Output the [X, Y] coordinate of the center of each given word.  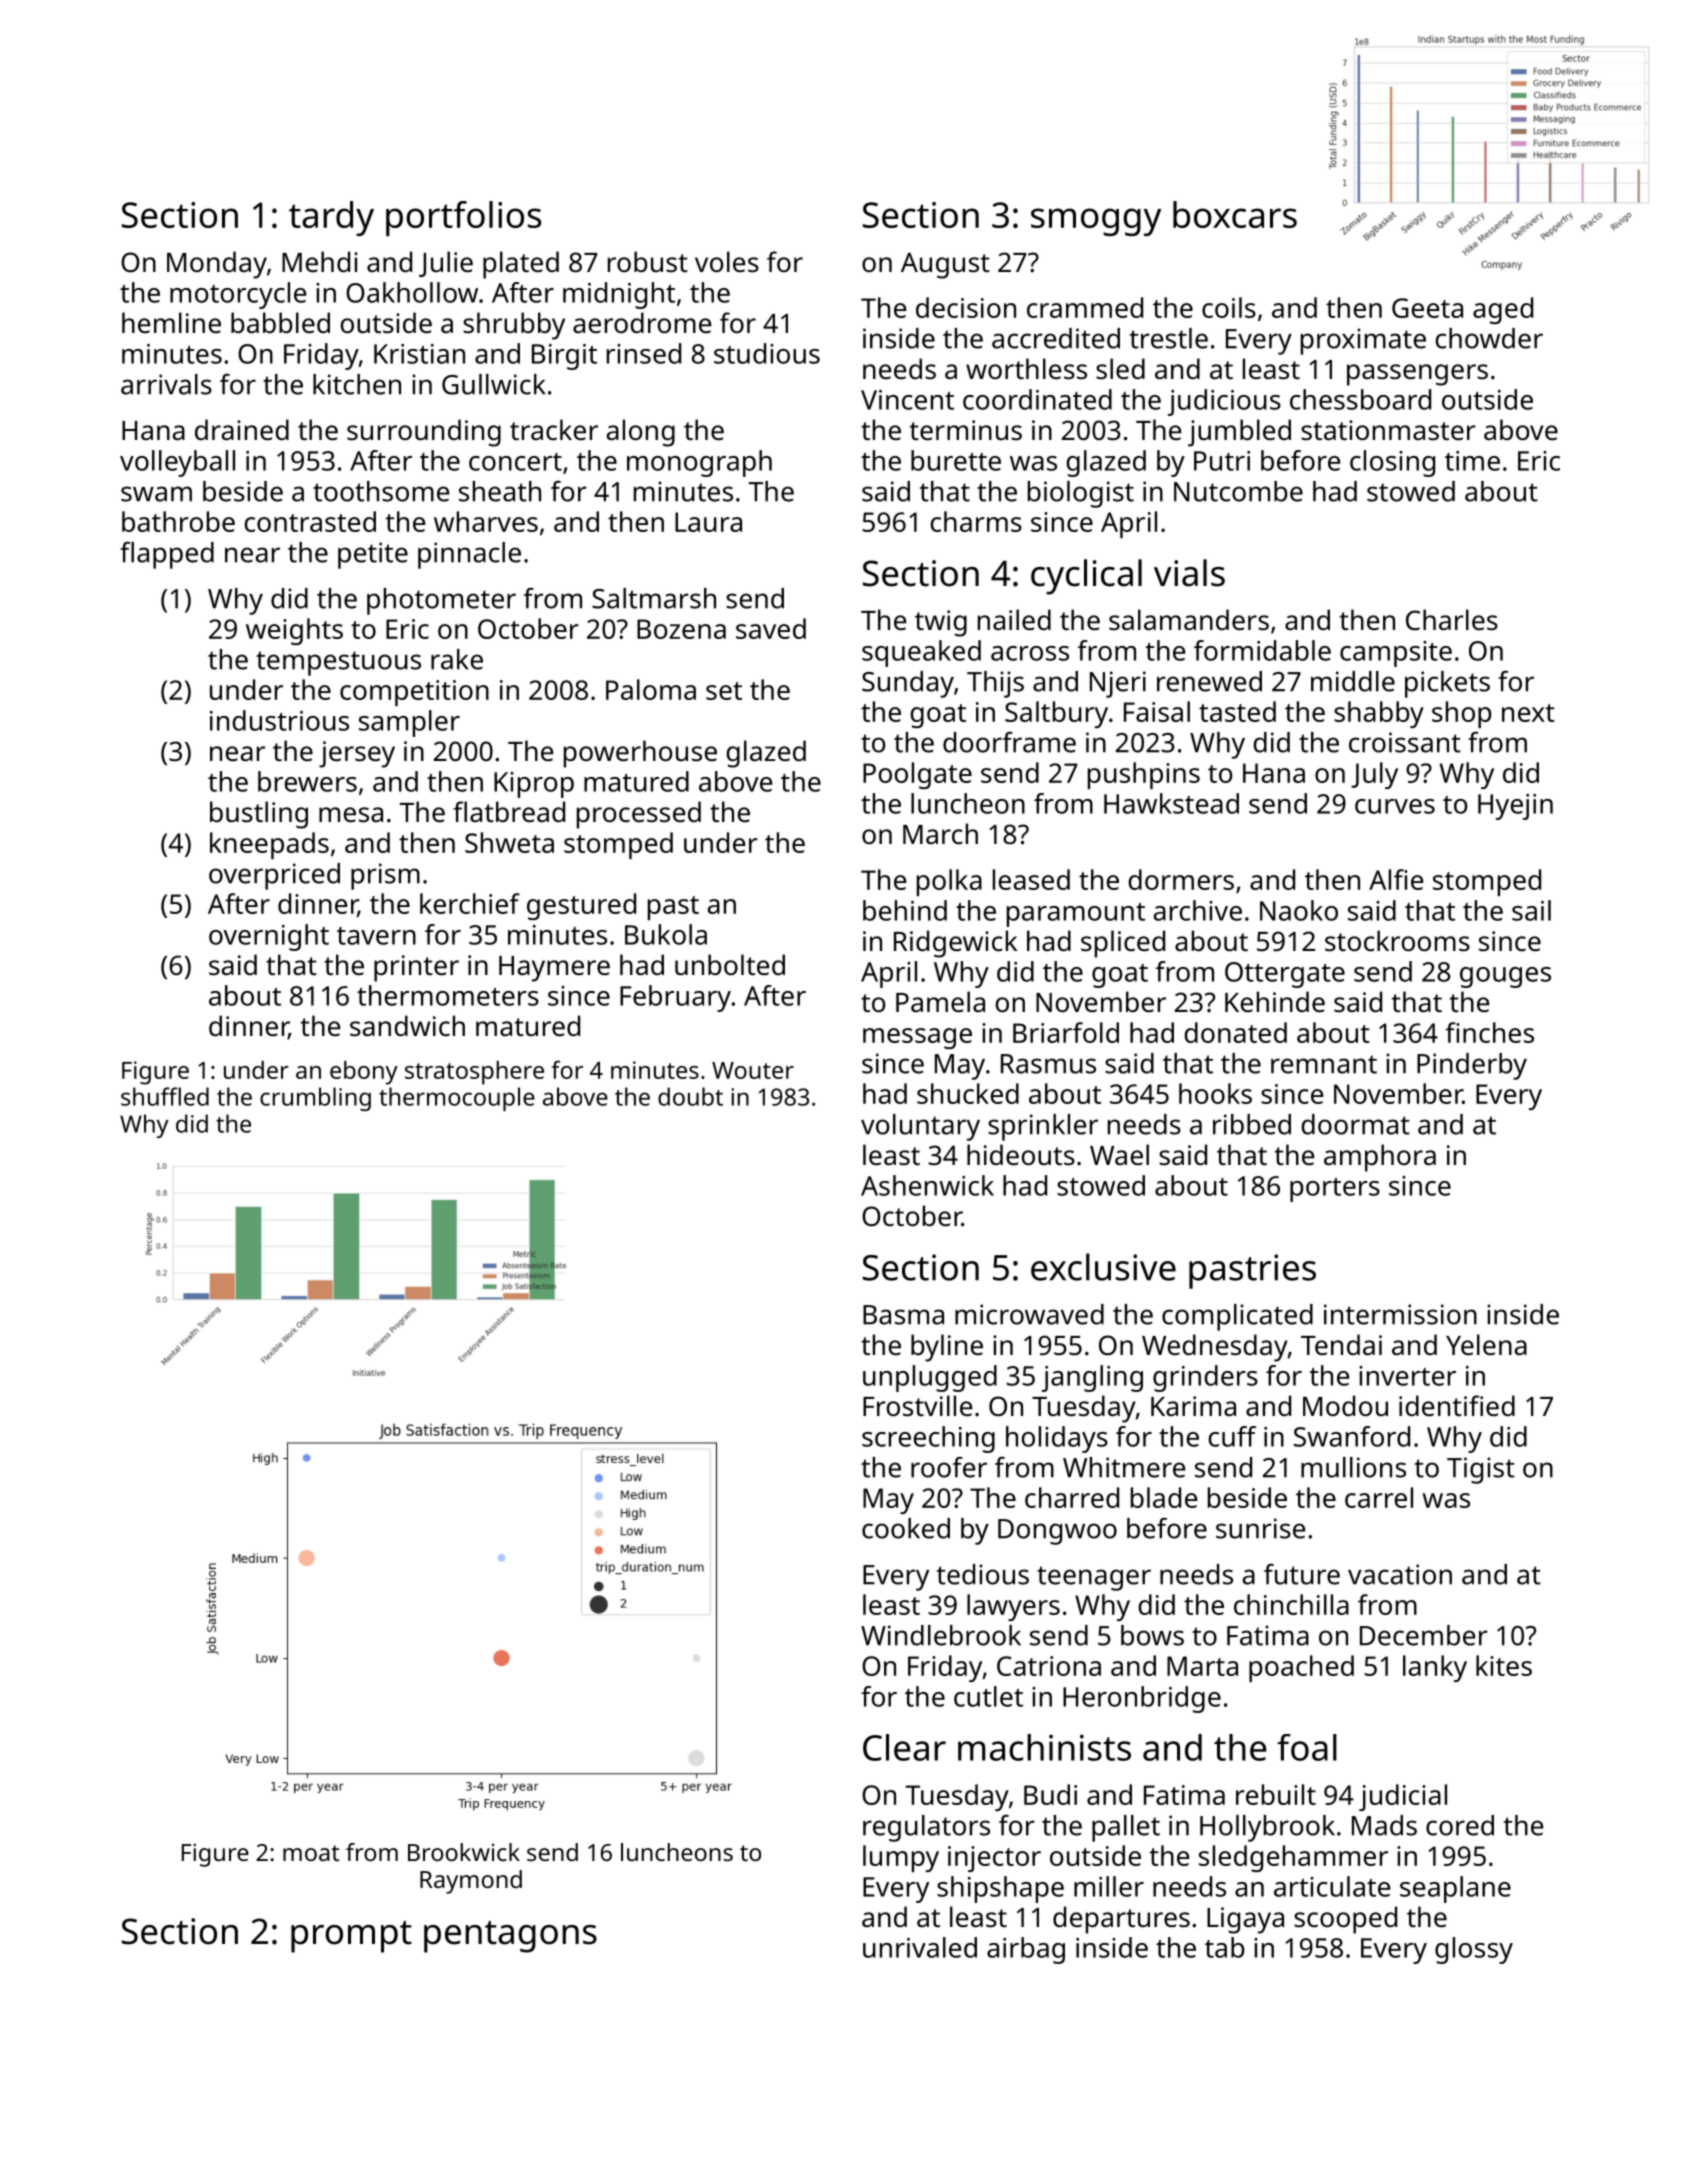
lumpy [901, 1858]
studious [767, 353]
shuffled [165, 1096]
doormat [1355, 1124]
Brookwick [464, 1852]
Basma [903, 1315]
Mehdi [320, 261]
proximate [1363, 341]
